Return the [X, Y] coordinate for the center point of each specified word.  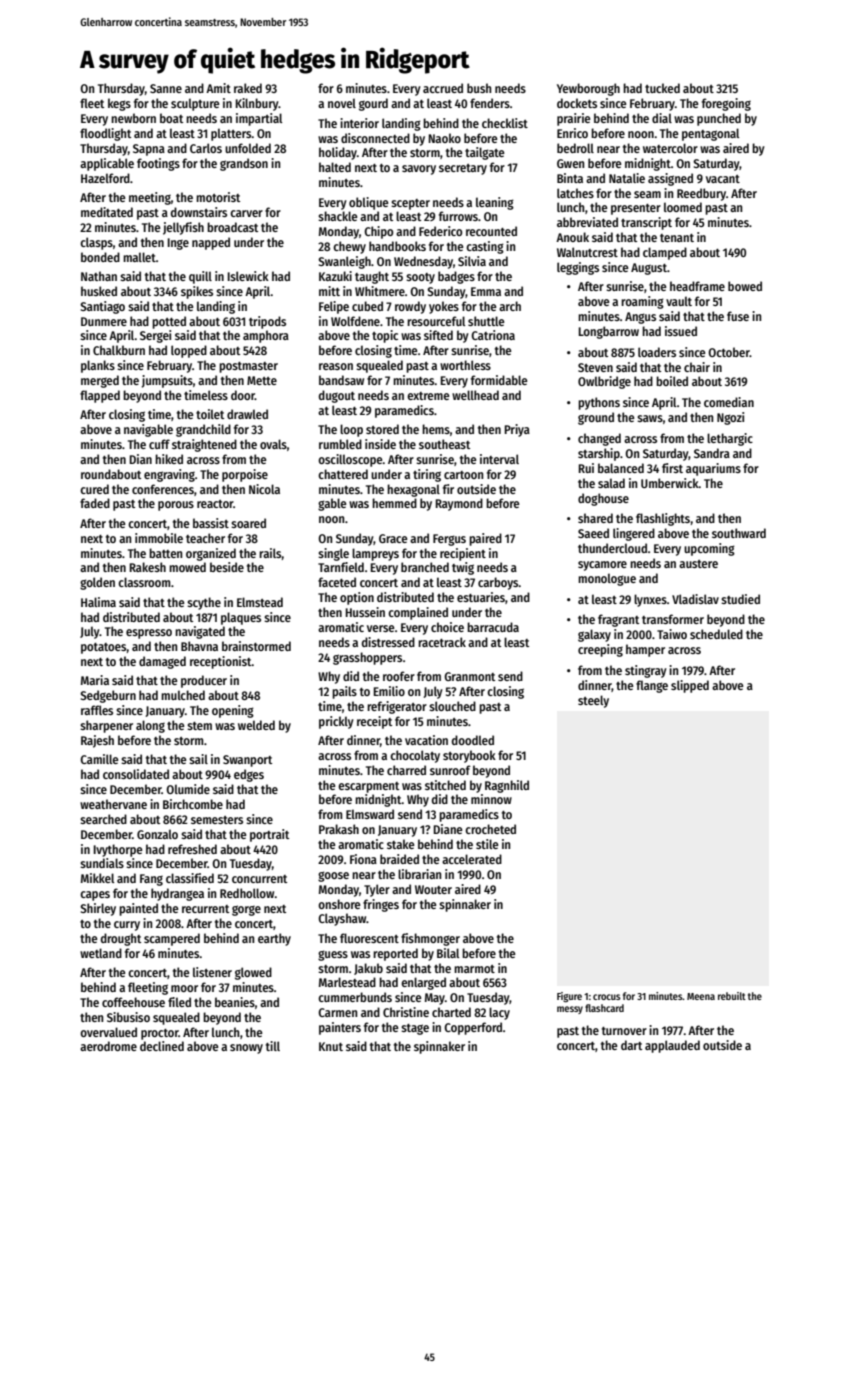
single [333, 554]
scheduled [716, 634]
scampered [172, 939]
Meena [701, 996]
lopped [189, 351]
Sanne [166, 88]
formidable [499, 380]
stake [401, 844]
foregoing [726, 104]
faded [95, 503]
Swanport [247, 761]
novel [342, 103]
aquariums [713, 469]
